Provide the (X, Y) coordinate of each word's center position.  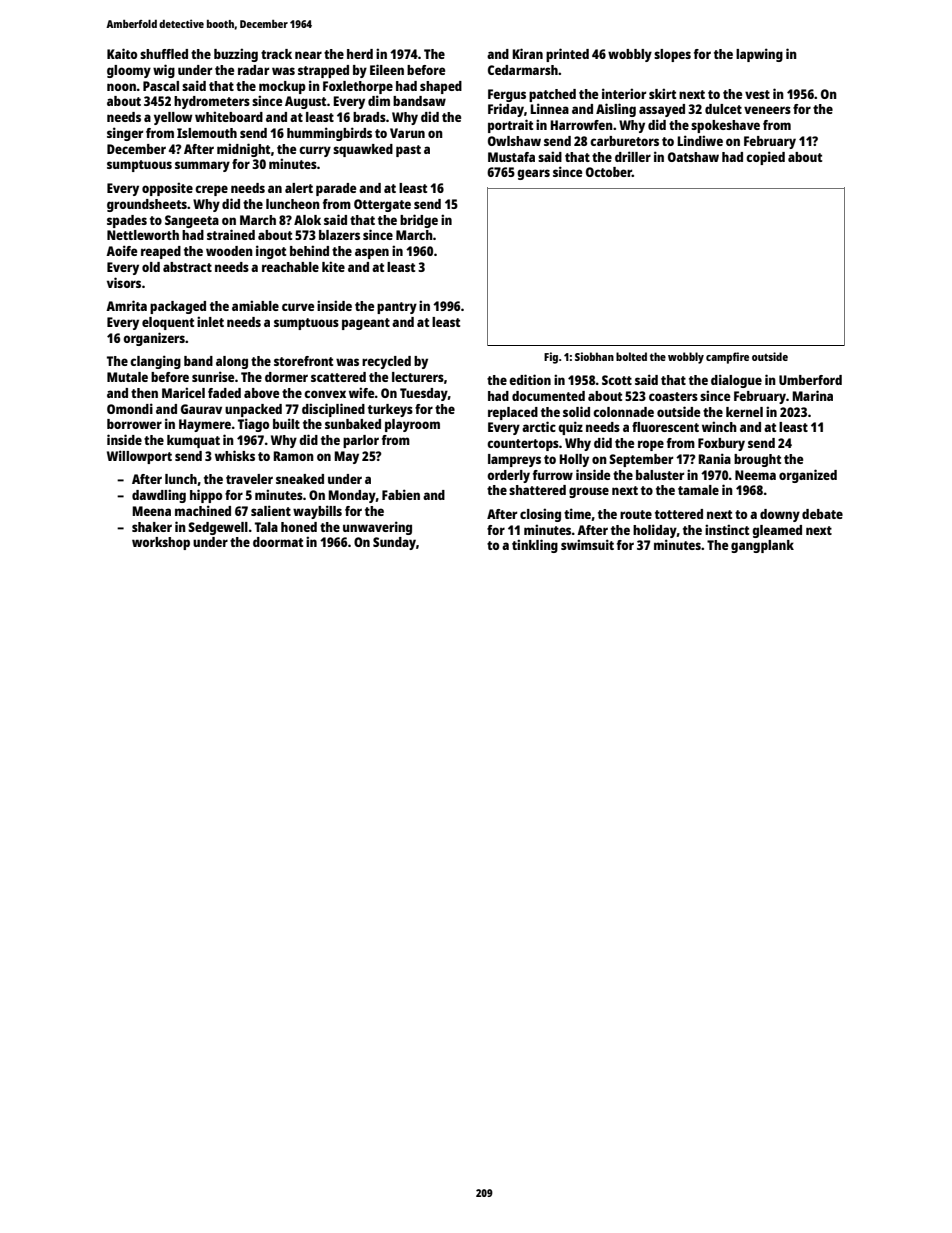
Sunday (394, 543)
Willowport (139, 457)
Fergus (507, 95)
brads (369, 117)
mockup (282, 87)
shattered (537, 490)
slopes (672, 55)
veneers (767, 110)
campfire (727, 358)
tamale (698, 490)
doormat (278, 542)
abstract (187, 267)
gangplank (762, 546)
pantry (397, 308)
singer (125, 134)
